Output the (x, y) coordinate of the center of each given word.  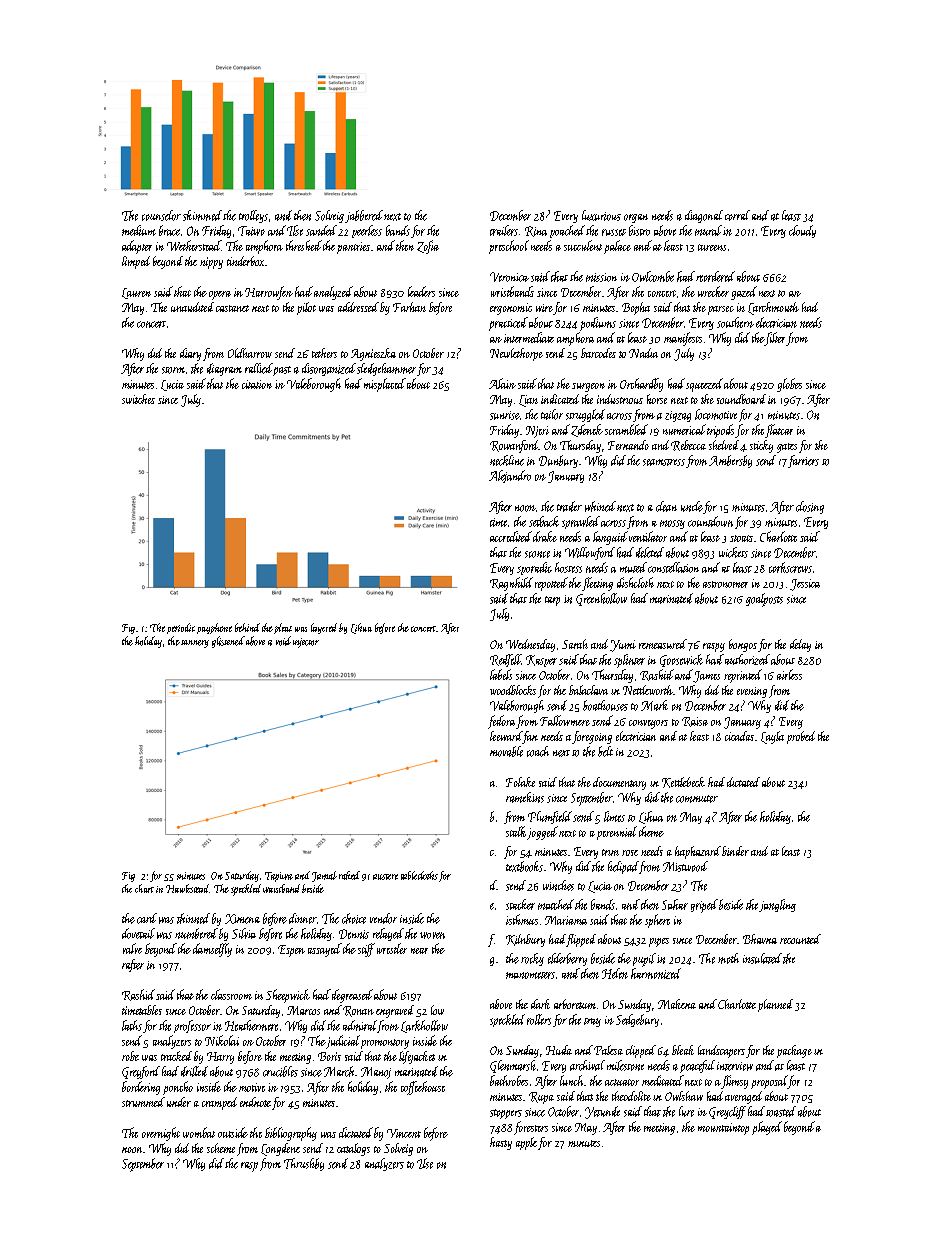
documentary (619, 783)
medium (139, 230)
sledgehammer (386, 369)
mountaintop (723, 1129)
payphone (214, 628)
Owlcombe (653, 276)
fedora (501, 722)
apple (526, 1143)
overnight (161, 1134)
